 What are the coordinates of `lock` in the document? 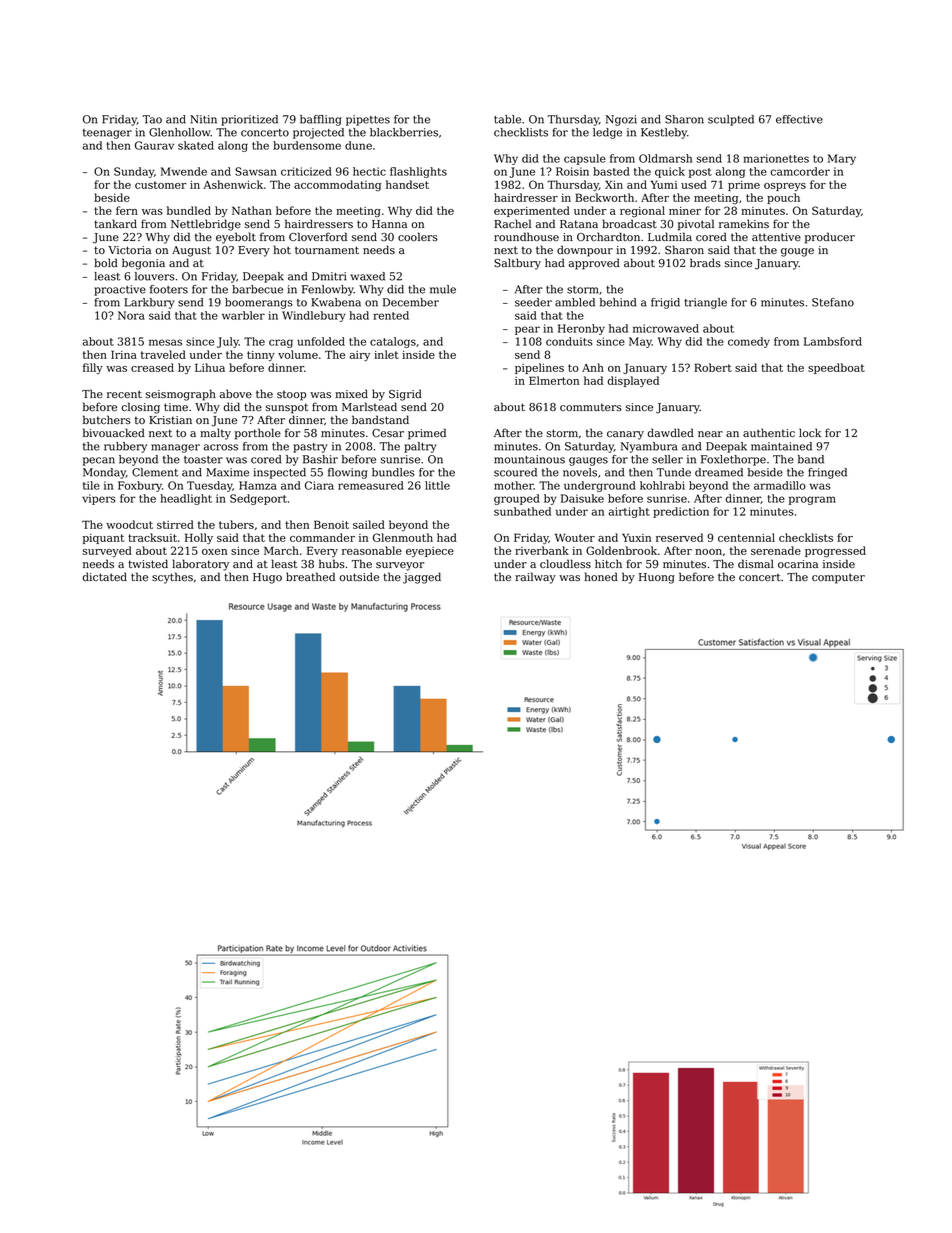 It's located at (810, 432).
